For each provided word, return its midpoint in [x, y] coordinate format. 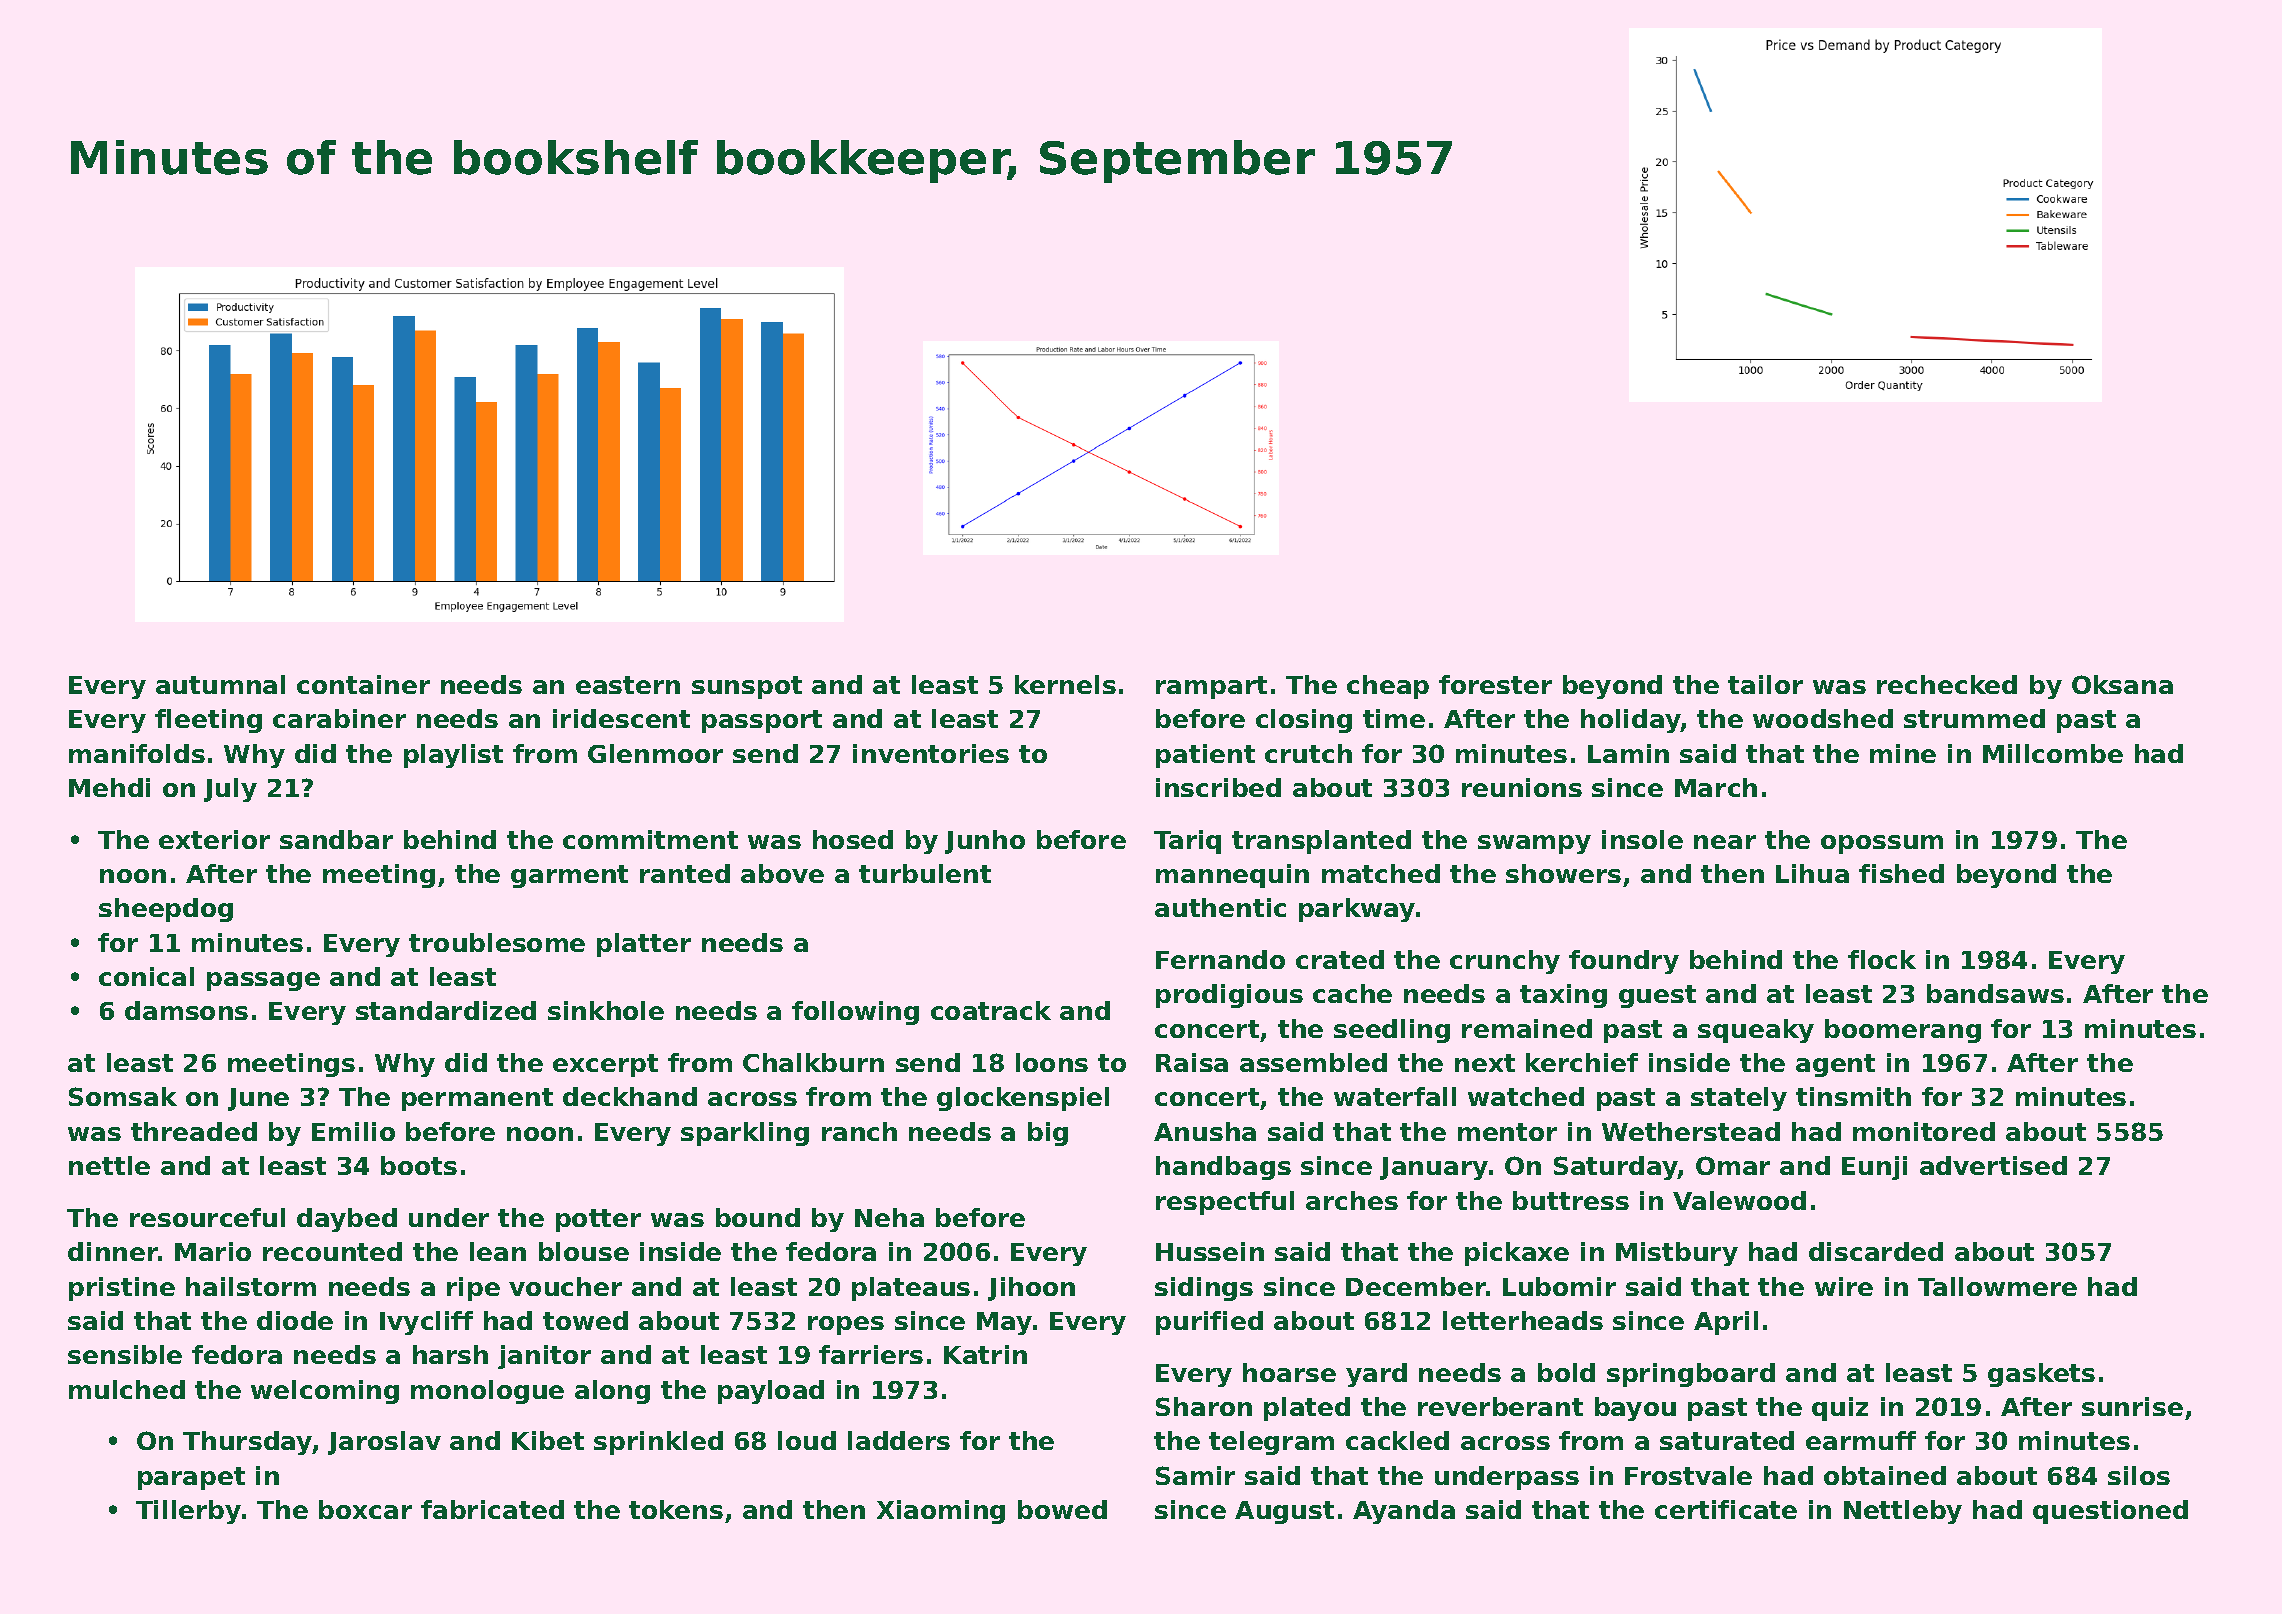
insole [1642, 839]
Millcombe [2053, 753]
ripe [473, 1289]
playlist [453, 756]
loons [1052, 1062]
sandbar [336, 839]
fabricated [492, 1509]
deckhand [630, 1096]
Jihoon [1031, 1289]
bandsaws [1995, 993]
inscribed [1218, 787]
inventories [931, 753]
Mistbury [1677, 1254]
